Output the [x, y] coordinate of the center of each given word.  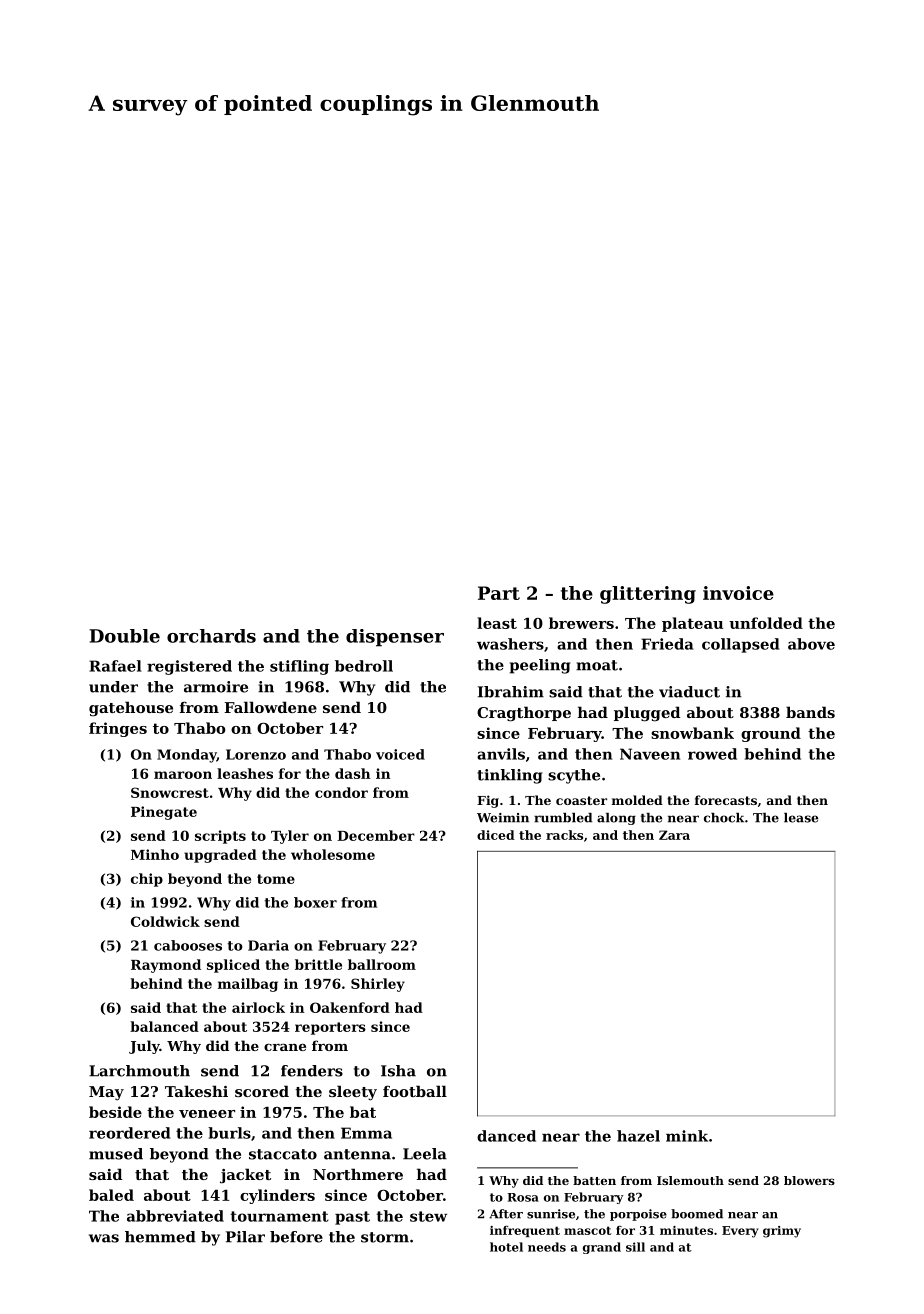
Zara [674, 835]
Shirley [378, 985]
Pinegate [164, 813]
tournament [279, 1216]
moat [597, 665]
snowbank [692, 733]
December [376, 835]
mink [687, 1136]
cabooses [188, 945]
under [113, 687]
